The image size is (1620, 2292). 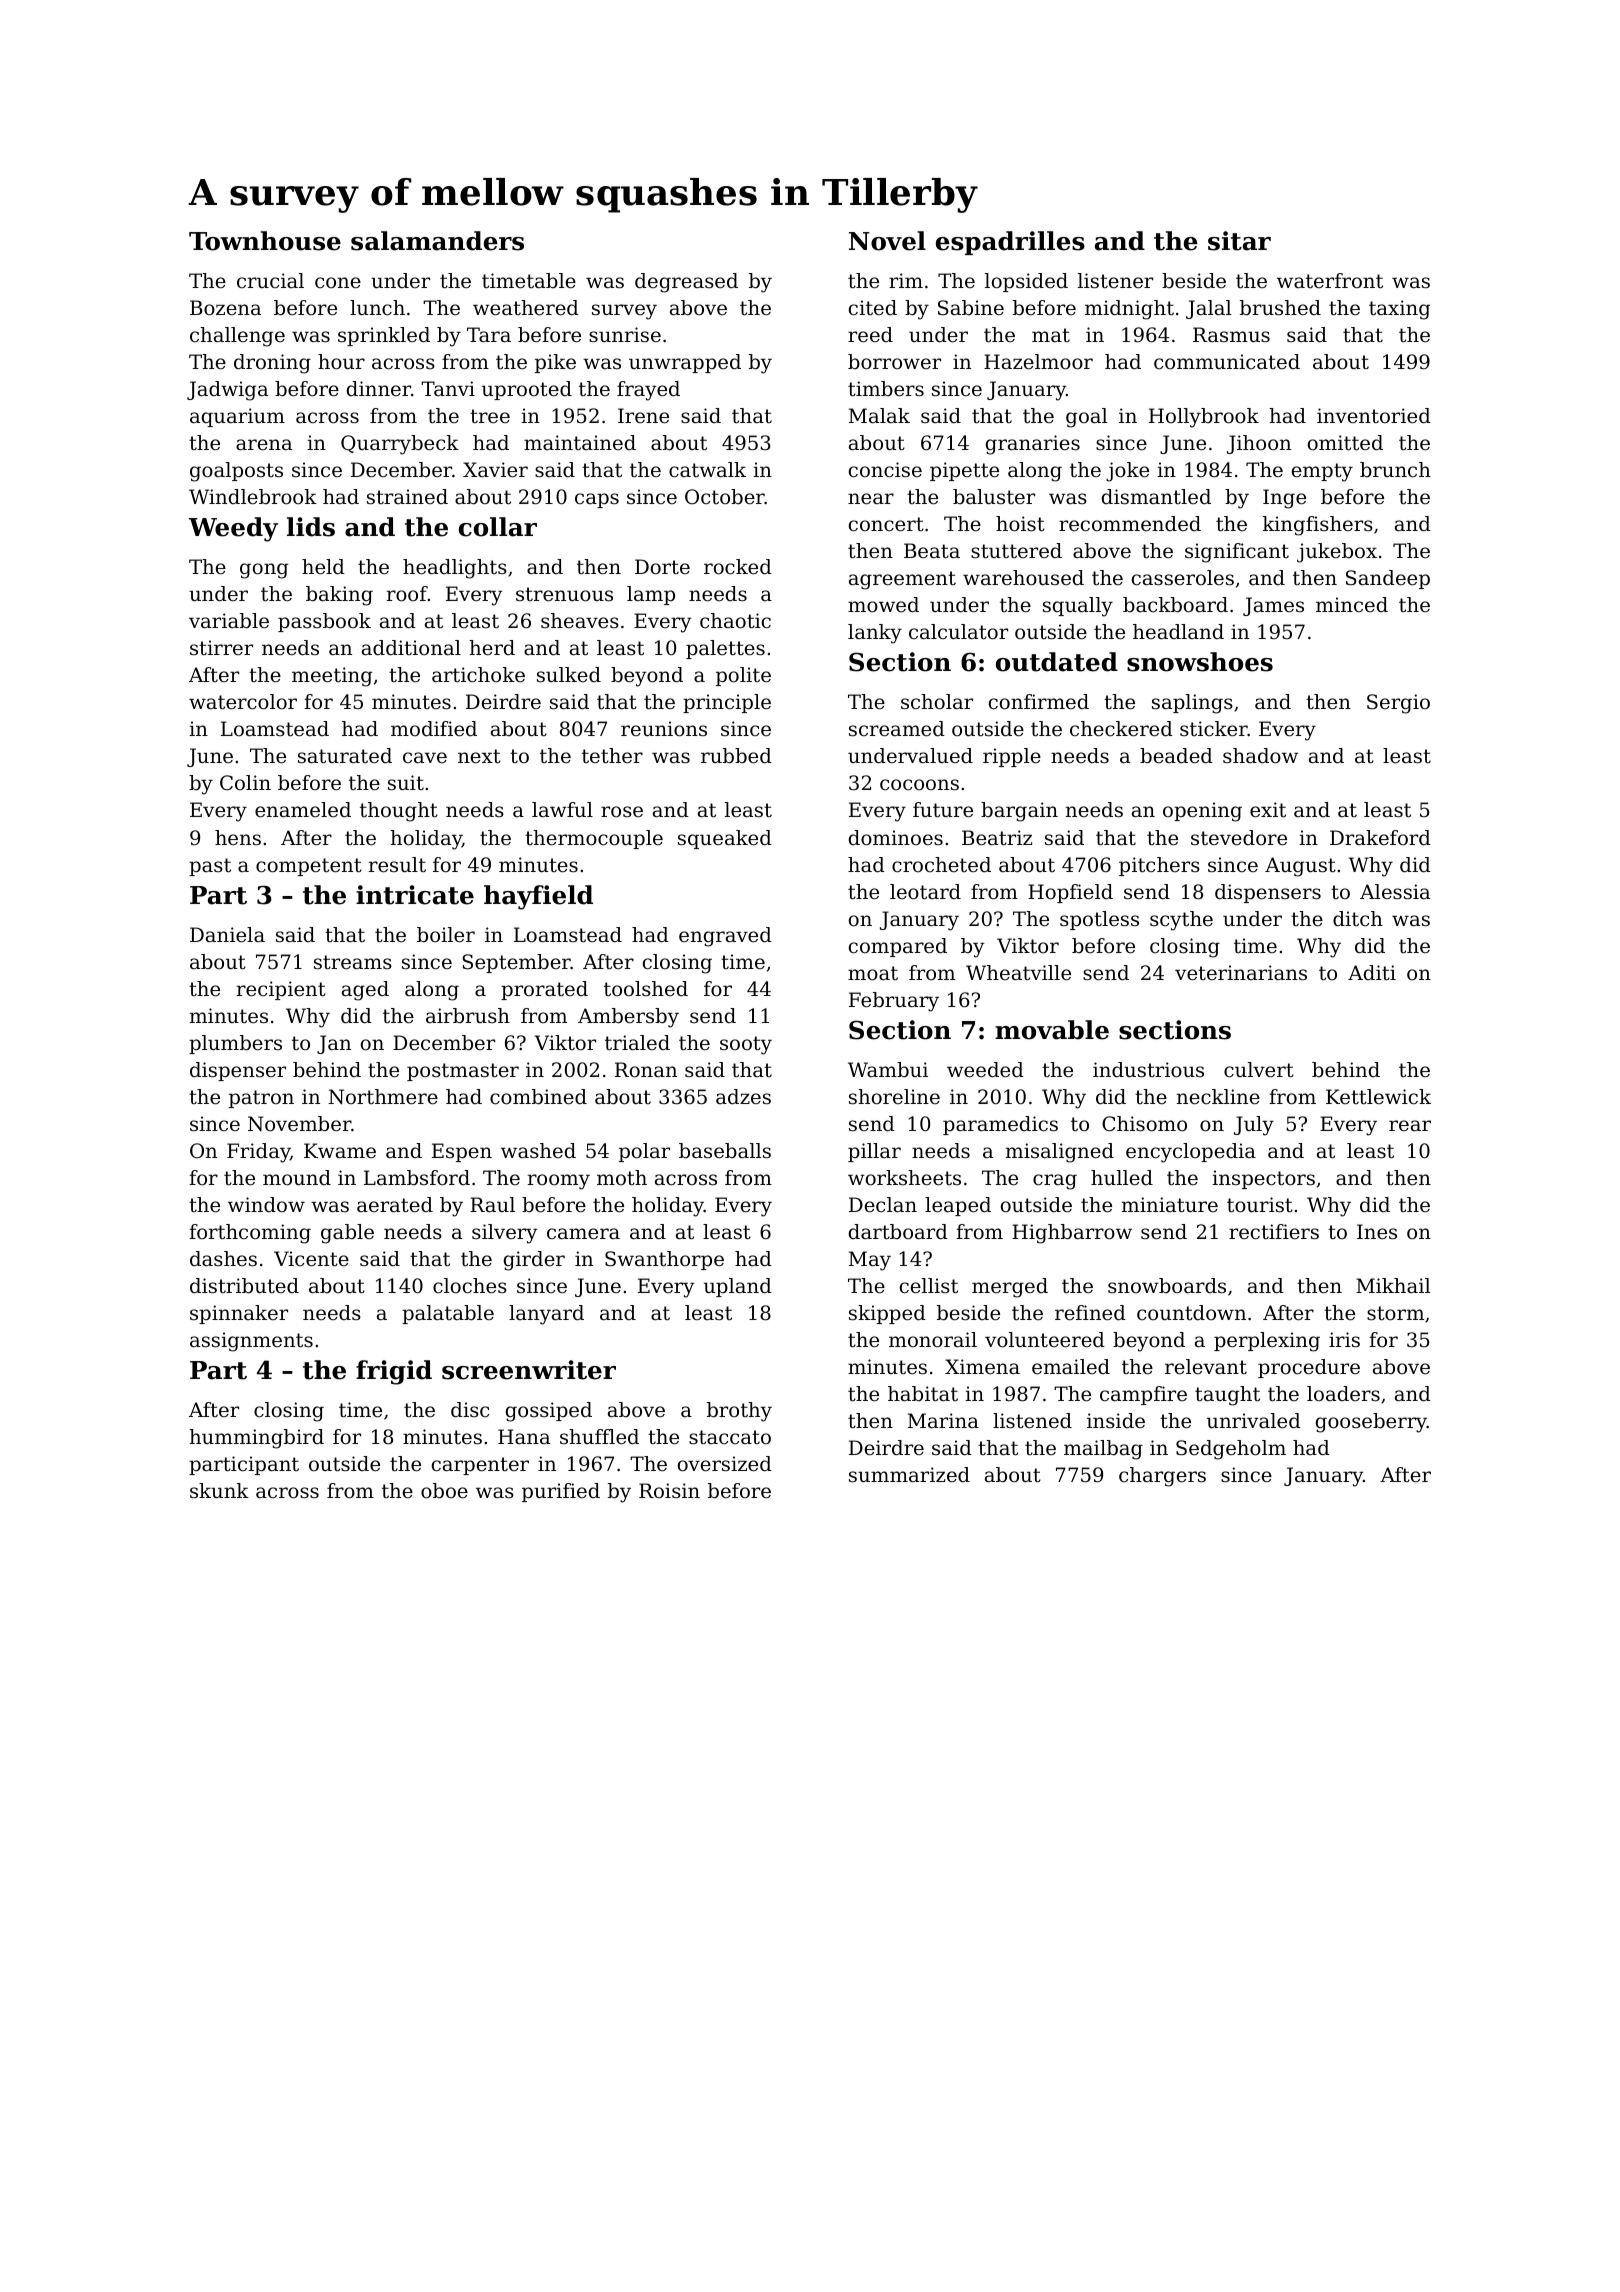 What do you see at coordinates (470, 1286) in the screenshot?
I see `cloches` at bounding box center [470, 1286].
